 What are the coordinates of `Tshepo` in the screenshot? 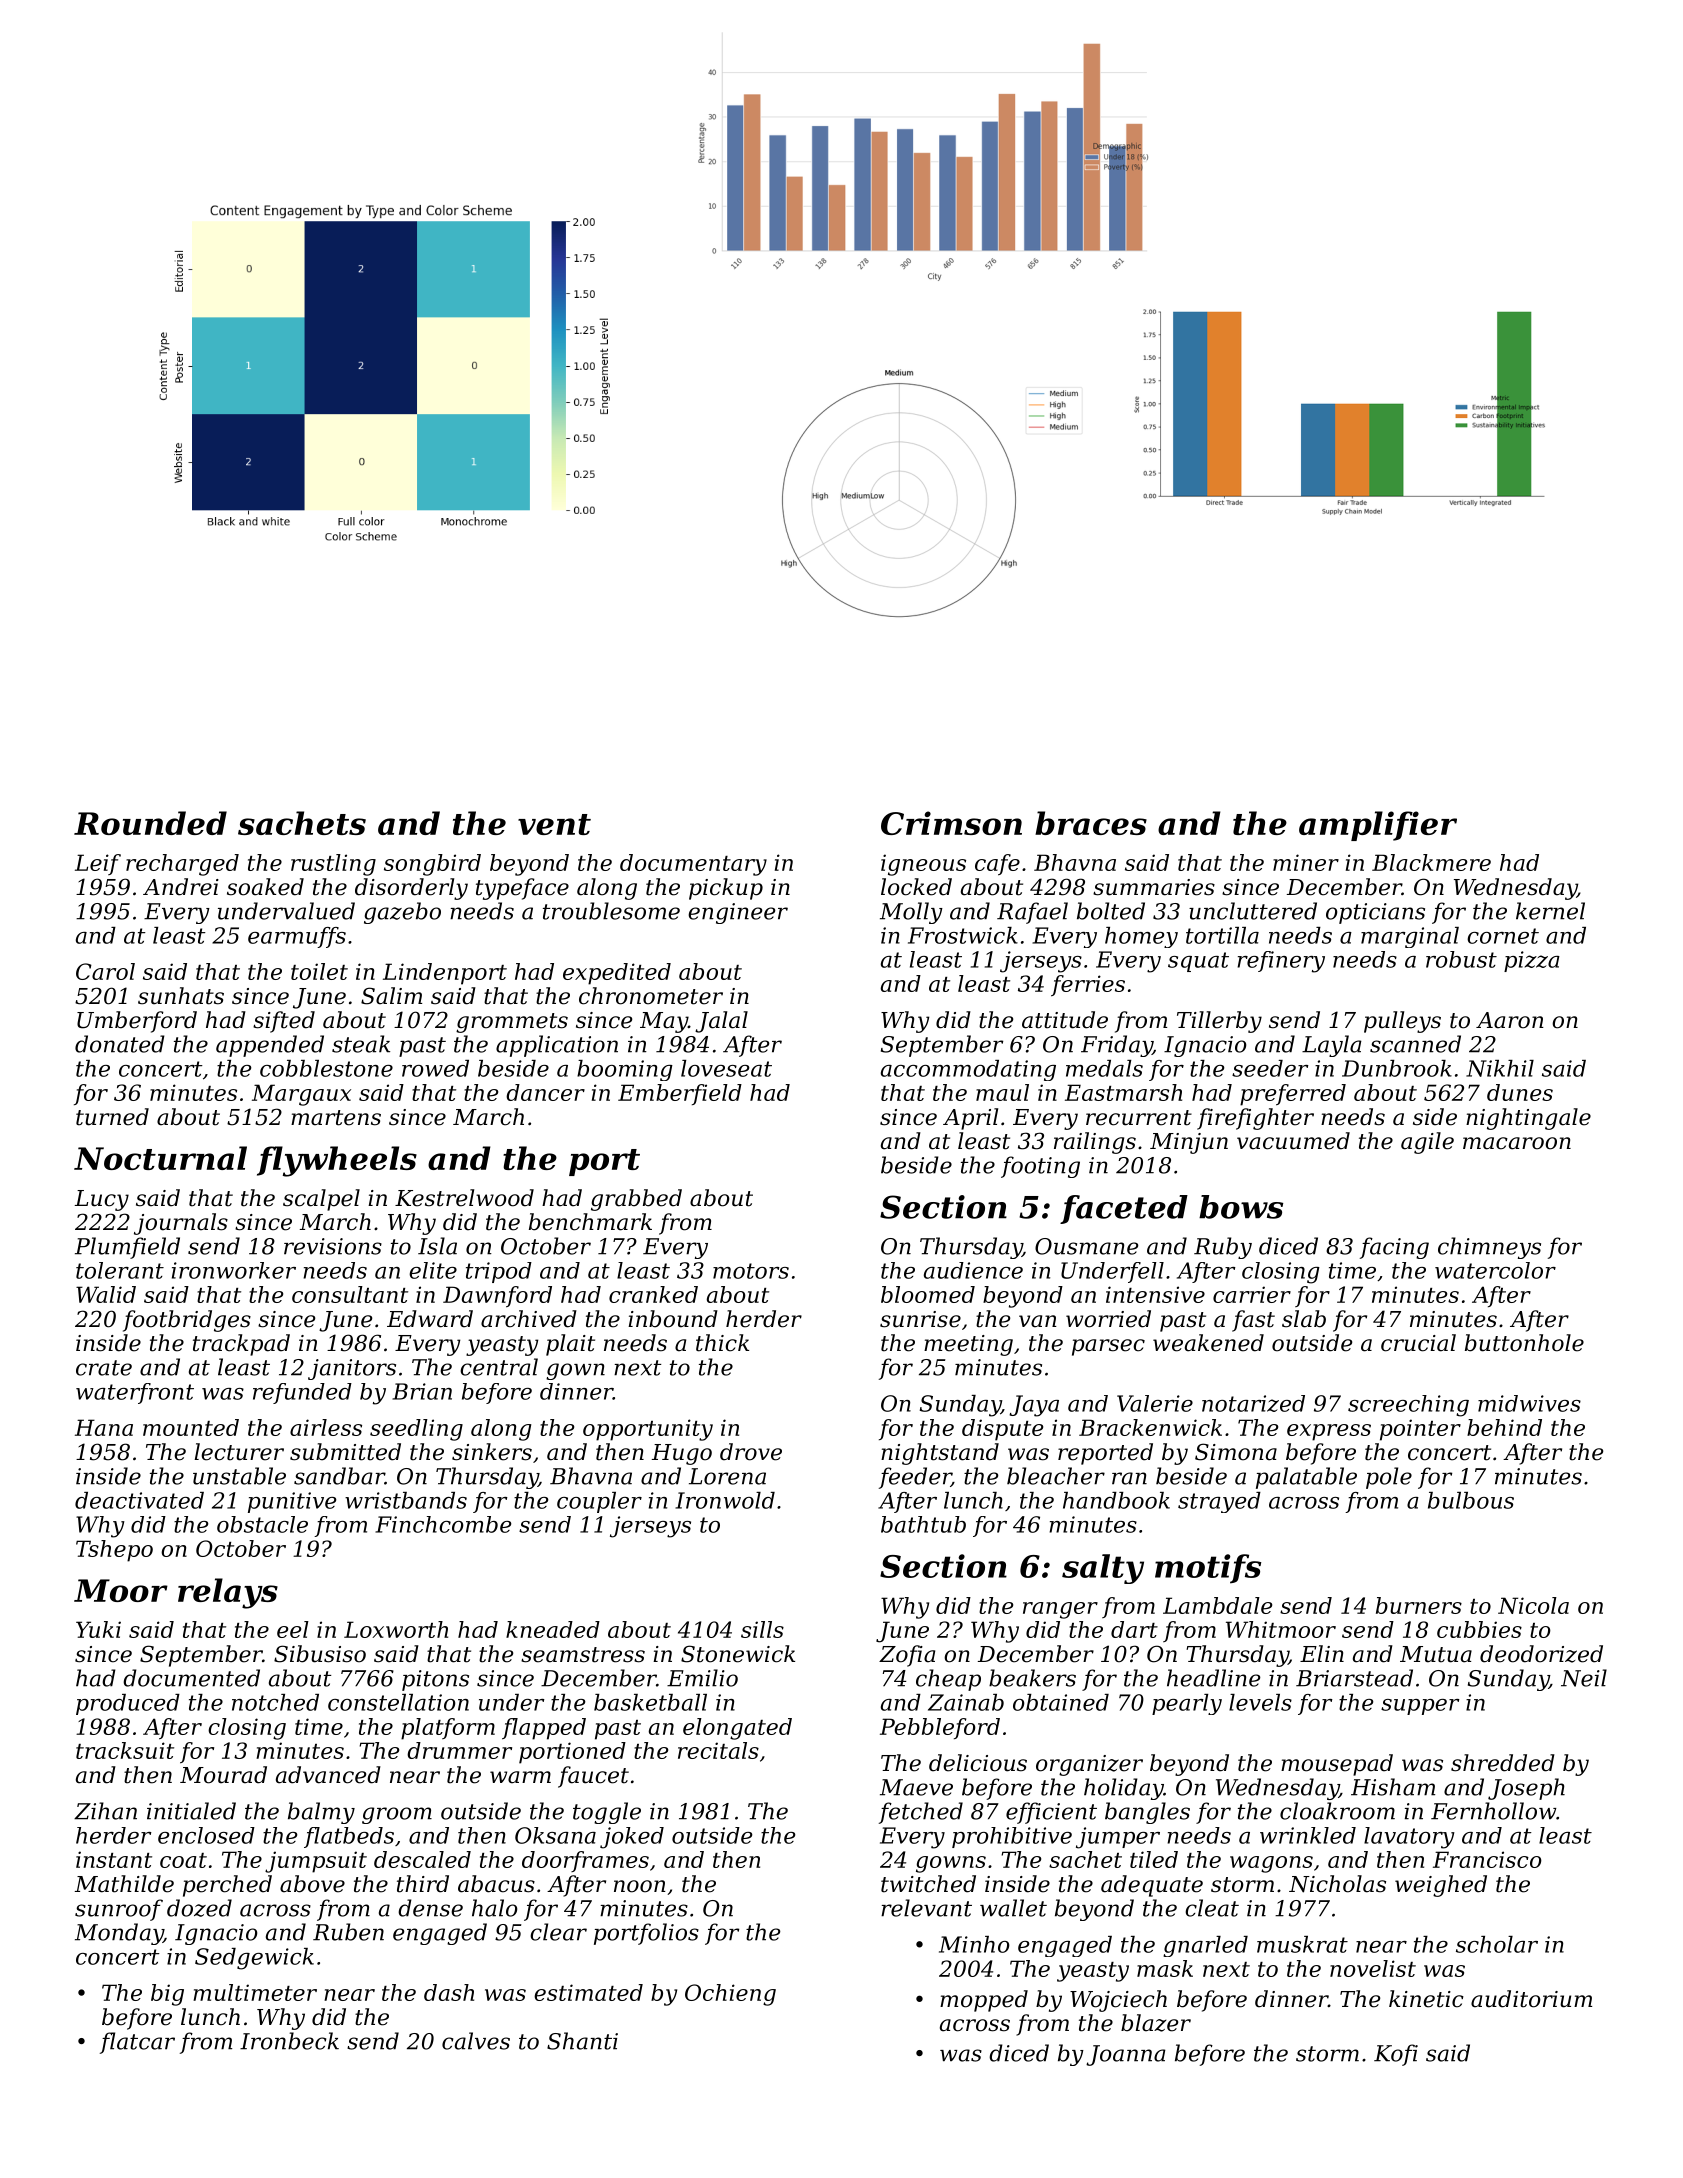 It's located at (114, 1551).
